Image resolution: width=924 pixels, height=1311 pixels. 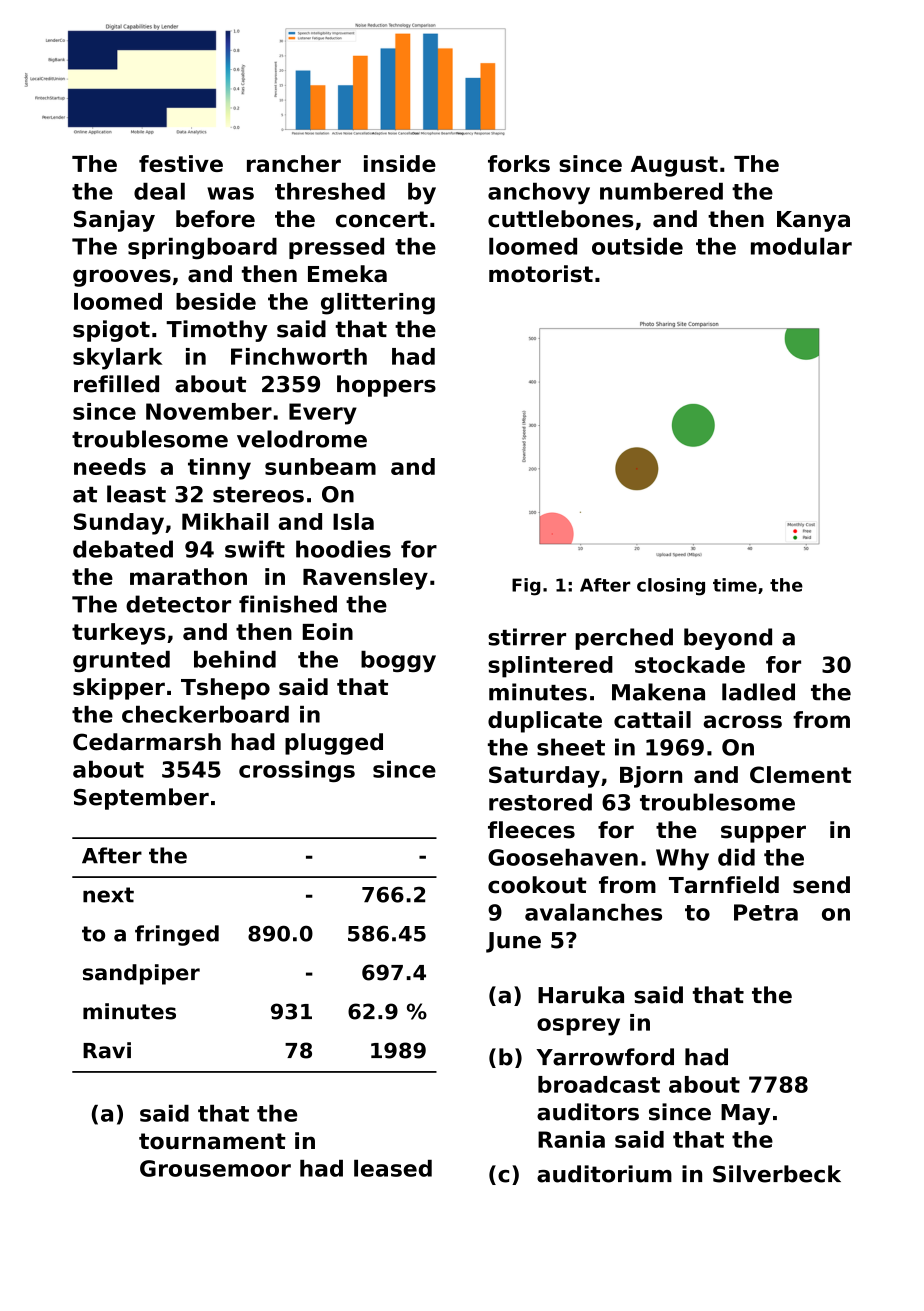 I want to click on fleeces, so click(x=531, y=830).
